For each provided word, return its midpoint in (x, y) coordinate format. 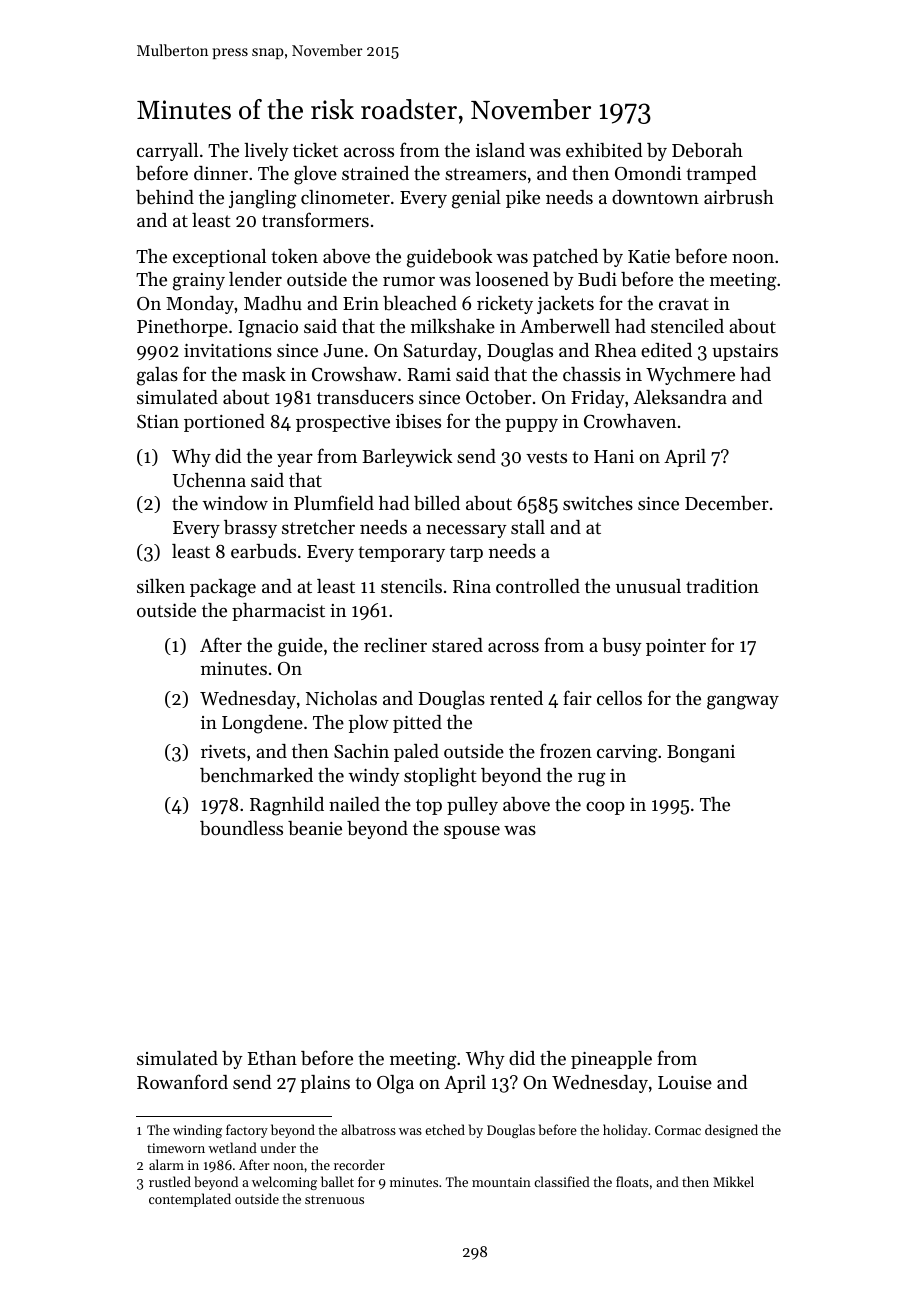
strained (375, 173)
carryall (167, 152)
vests (546, 457)
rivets (223, 751)
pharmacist (278, 612)
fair (577, 697)
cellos (619, 698)
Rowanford (182, 1081)
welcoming (284, 1183)
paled (416, 753)
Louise (685, 1082)
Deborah (707, 150)
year (295, 460)
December (727, 503)
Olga (395, 1084)
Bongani (701, 754)
